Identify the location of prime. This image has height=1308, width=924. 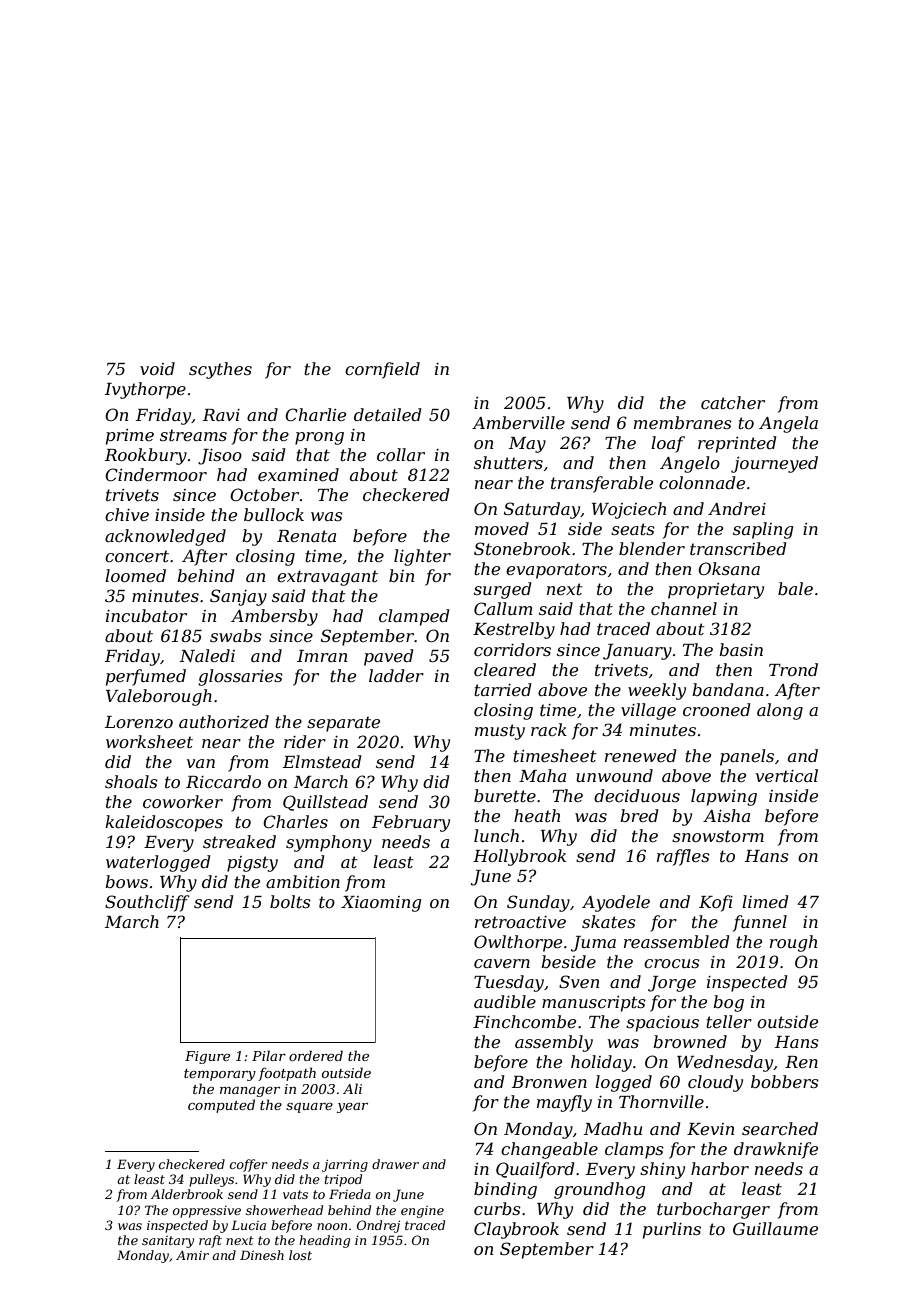
(130, 437).
